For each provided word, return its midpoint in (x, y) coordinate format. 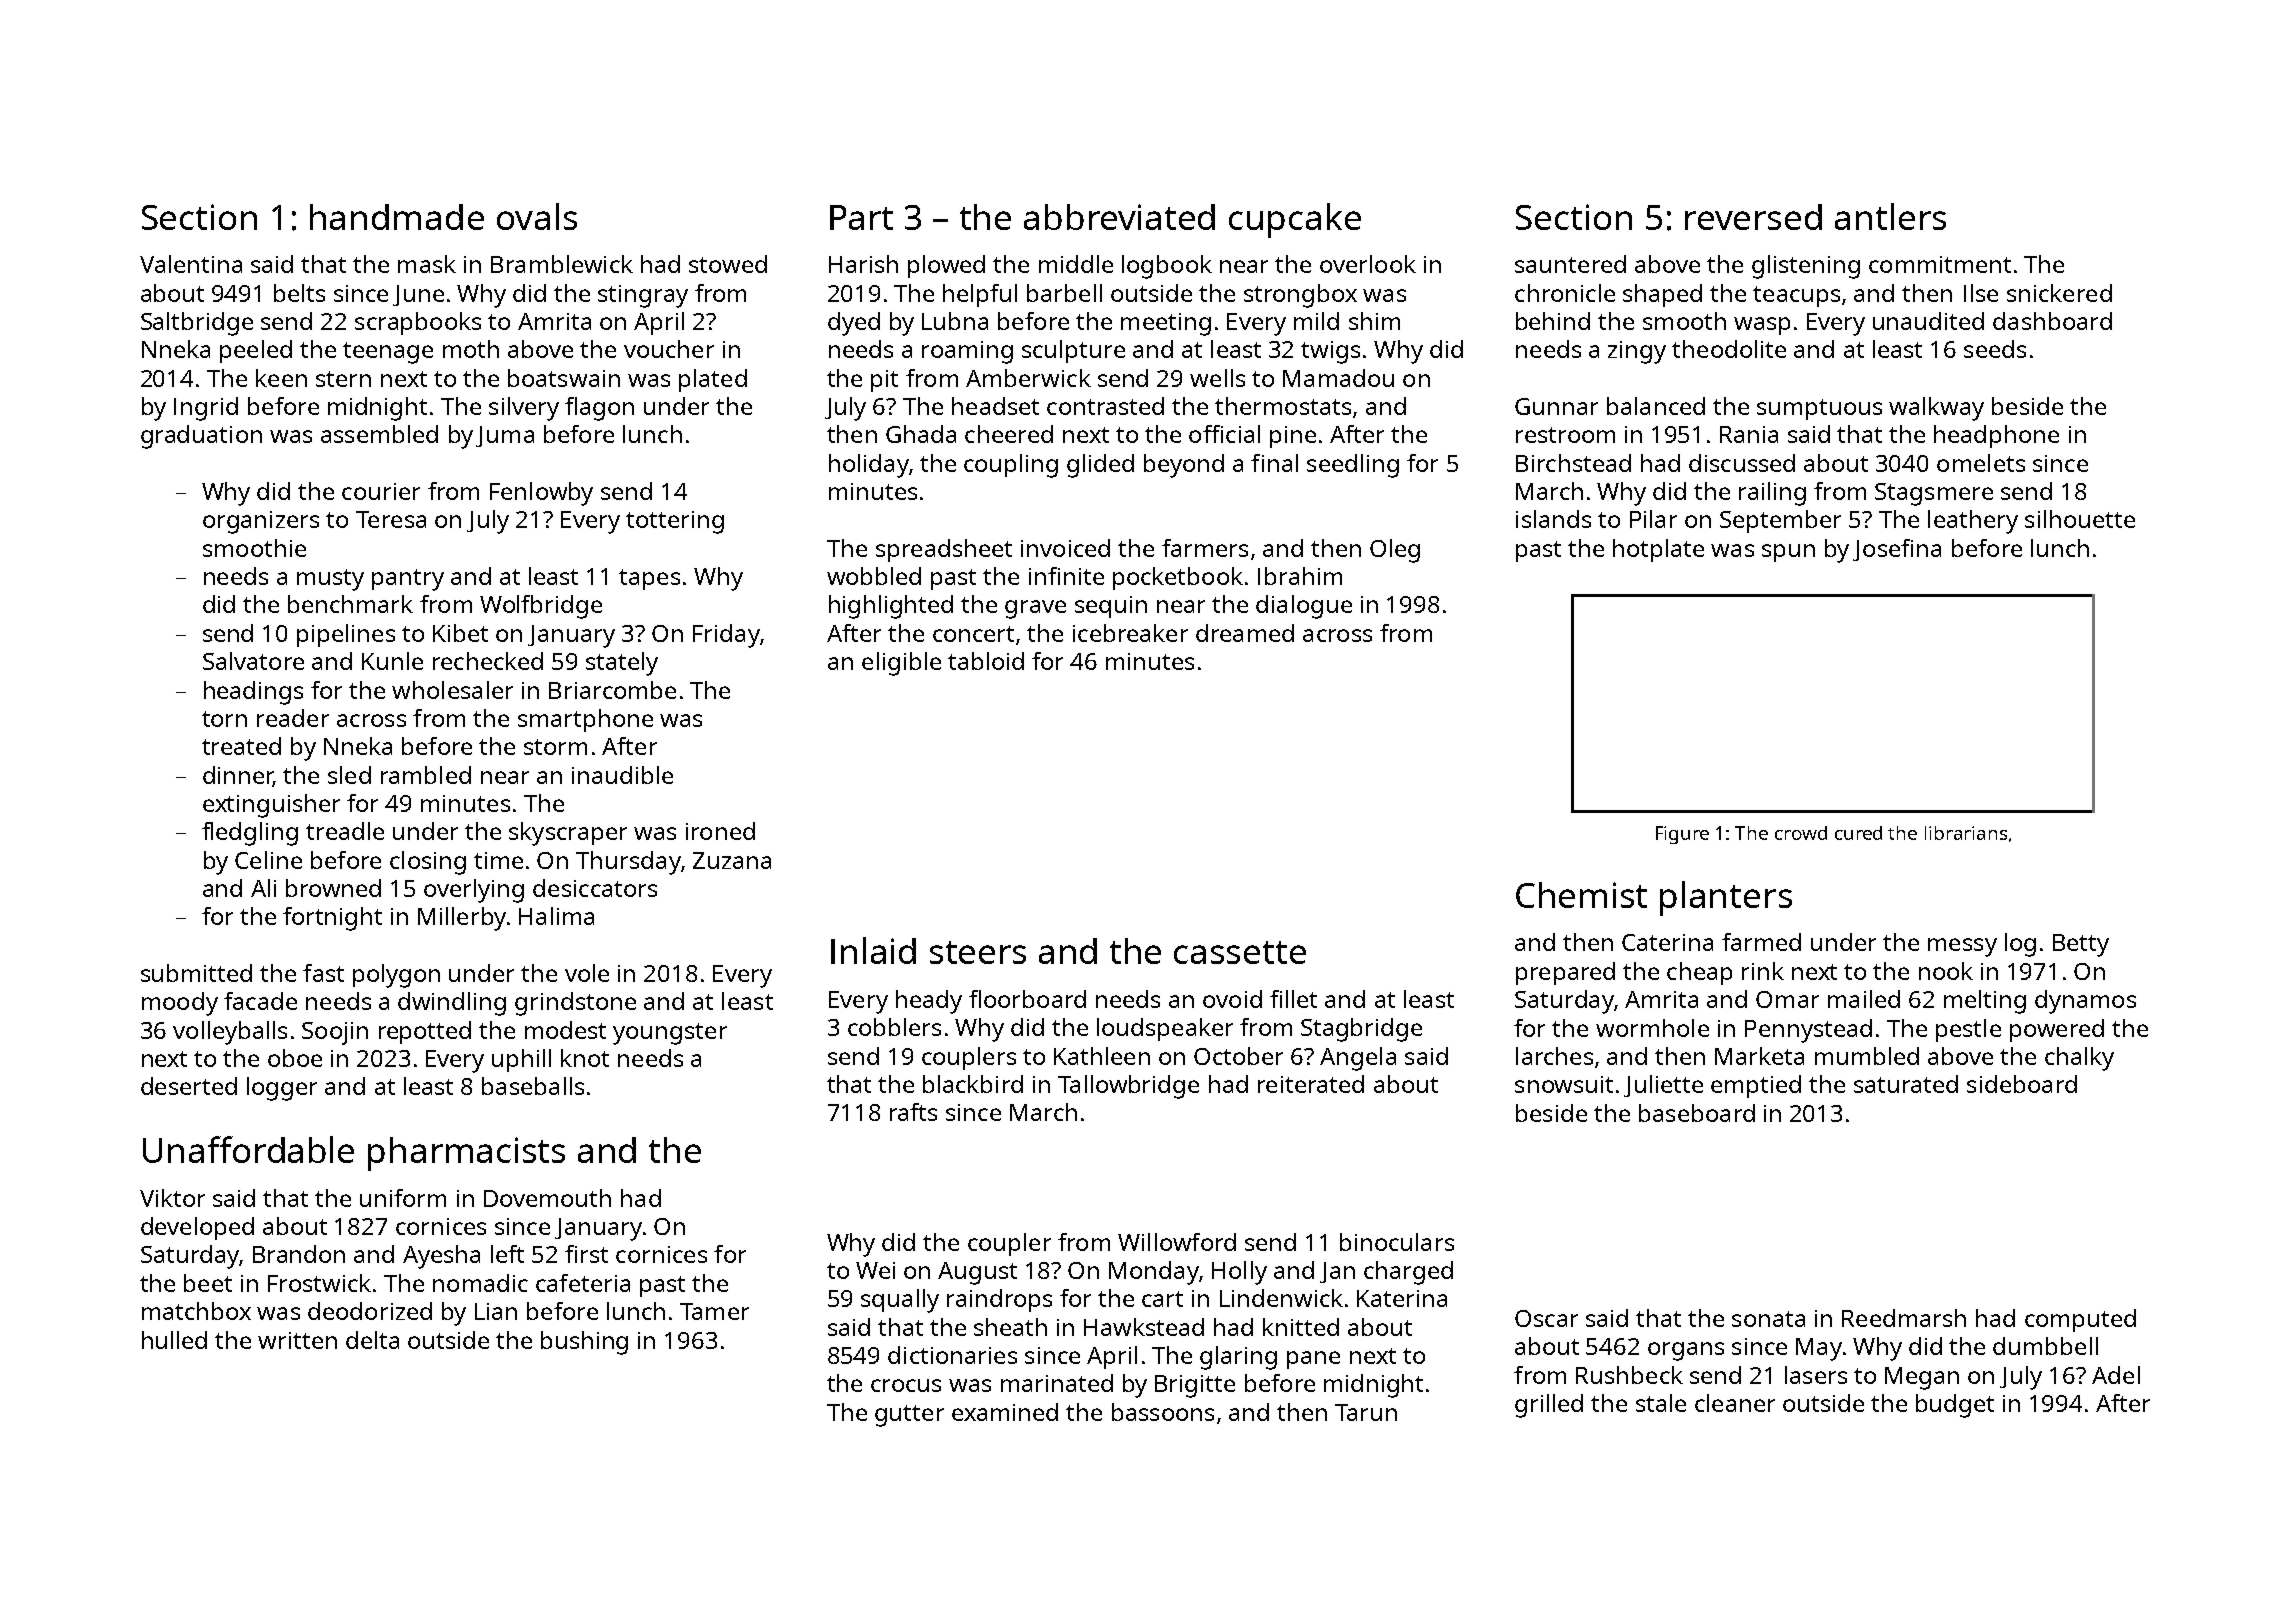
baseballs (533, 1086)
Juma (505, 436)
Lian (496, 1311)
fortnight (332, 919)
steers (978, 952)
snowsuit (1564, 1084)
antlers (1890, 216)
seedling (1353, 466)
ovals (537, 216)
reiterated (1311, 1084)
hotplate (1658, 550)
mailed (1864, 999)
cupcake (1295, 220)
